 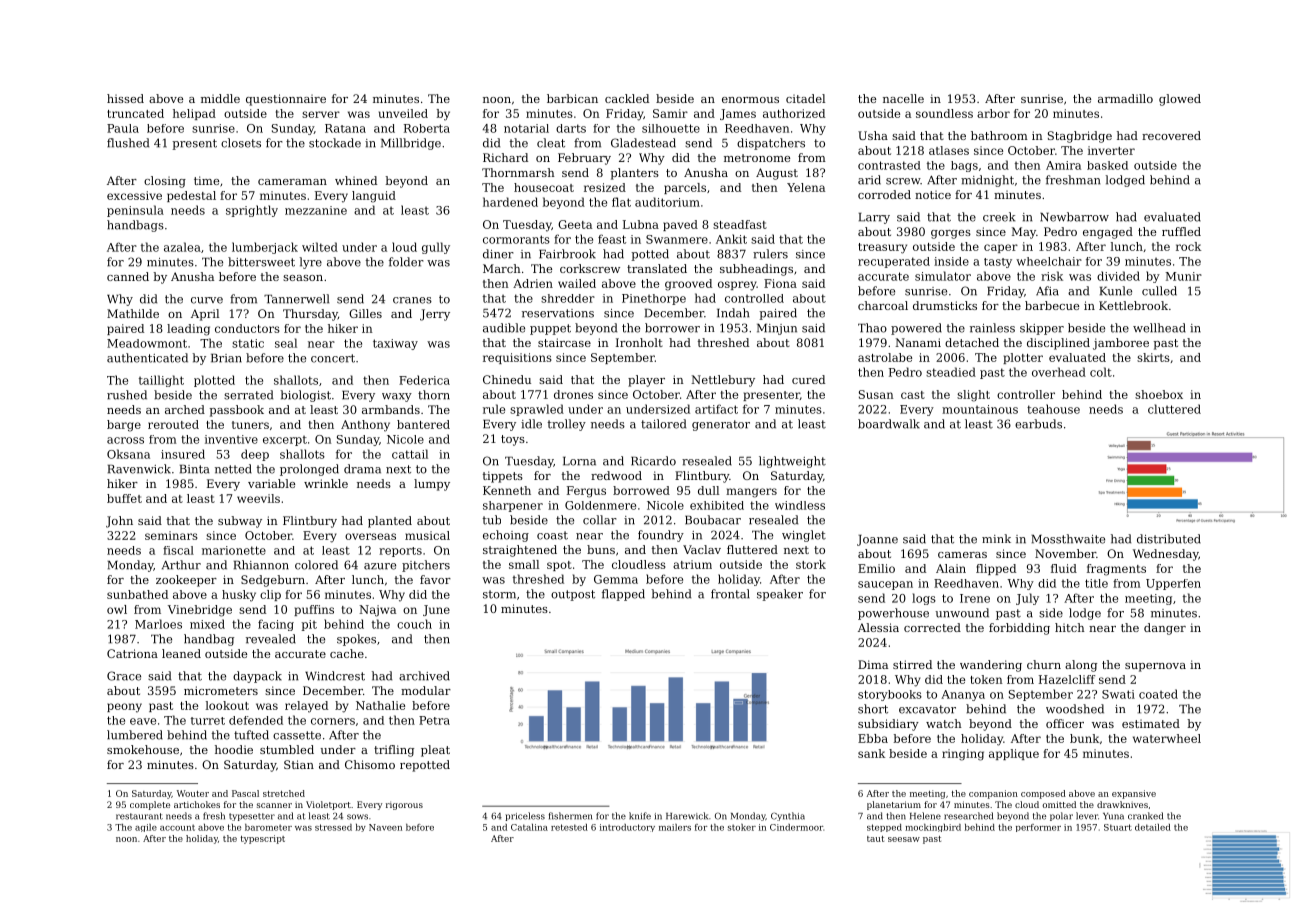 I want to click on agile, so click(x=146, y=828).
